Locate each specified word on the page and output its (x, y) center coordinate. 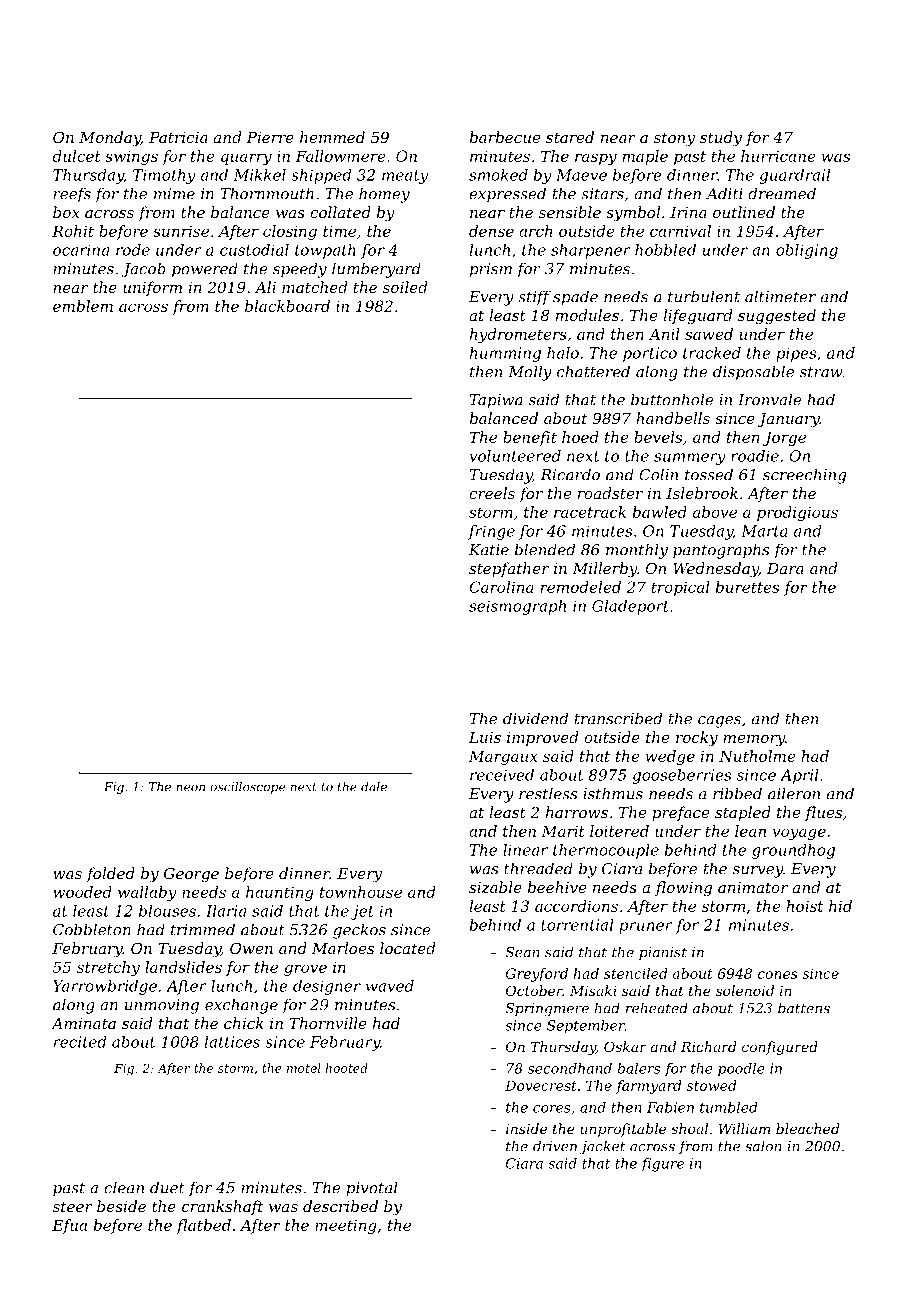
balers (639, 1068)
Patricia (178, 137)
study (721, 139)
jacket (602, 1147)
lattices (232, 1042)
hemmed (332, 137)
